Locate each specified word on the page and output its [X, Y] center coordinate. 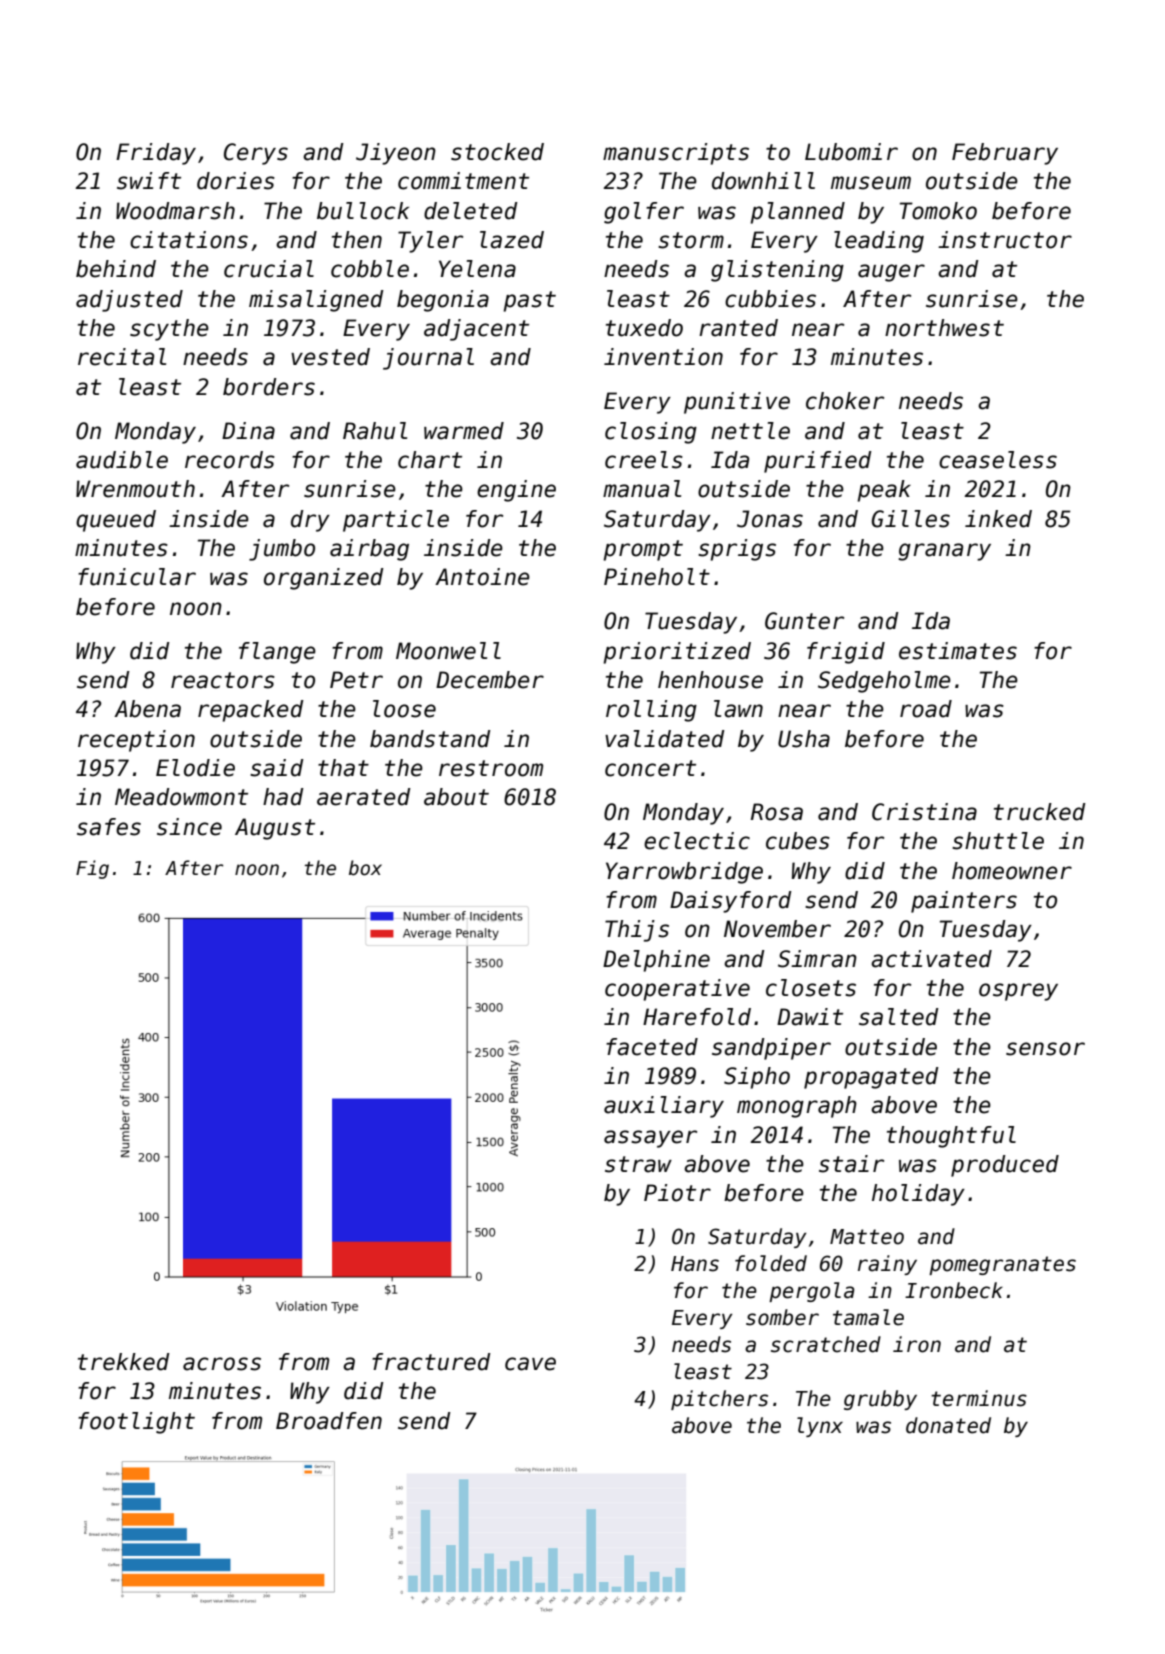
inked [998, 519]
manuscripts [676, 154]
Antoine [482, 577]
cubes [798, 841]
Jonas [770, 519]
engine [516, 491]
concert [650, 768]
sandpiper [771, 1049]
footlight [136, 1423]
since [189, 827]
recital [122, 357]
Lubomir [851, 152]
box [365, 868]
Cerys [256, 154]
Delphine [656, 961]
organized [324, 579]
